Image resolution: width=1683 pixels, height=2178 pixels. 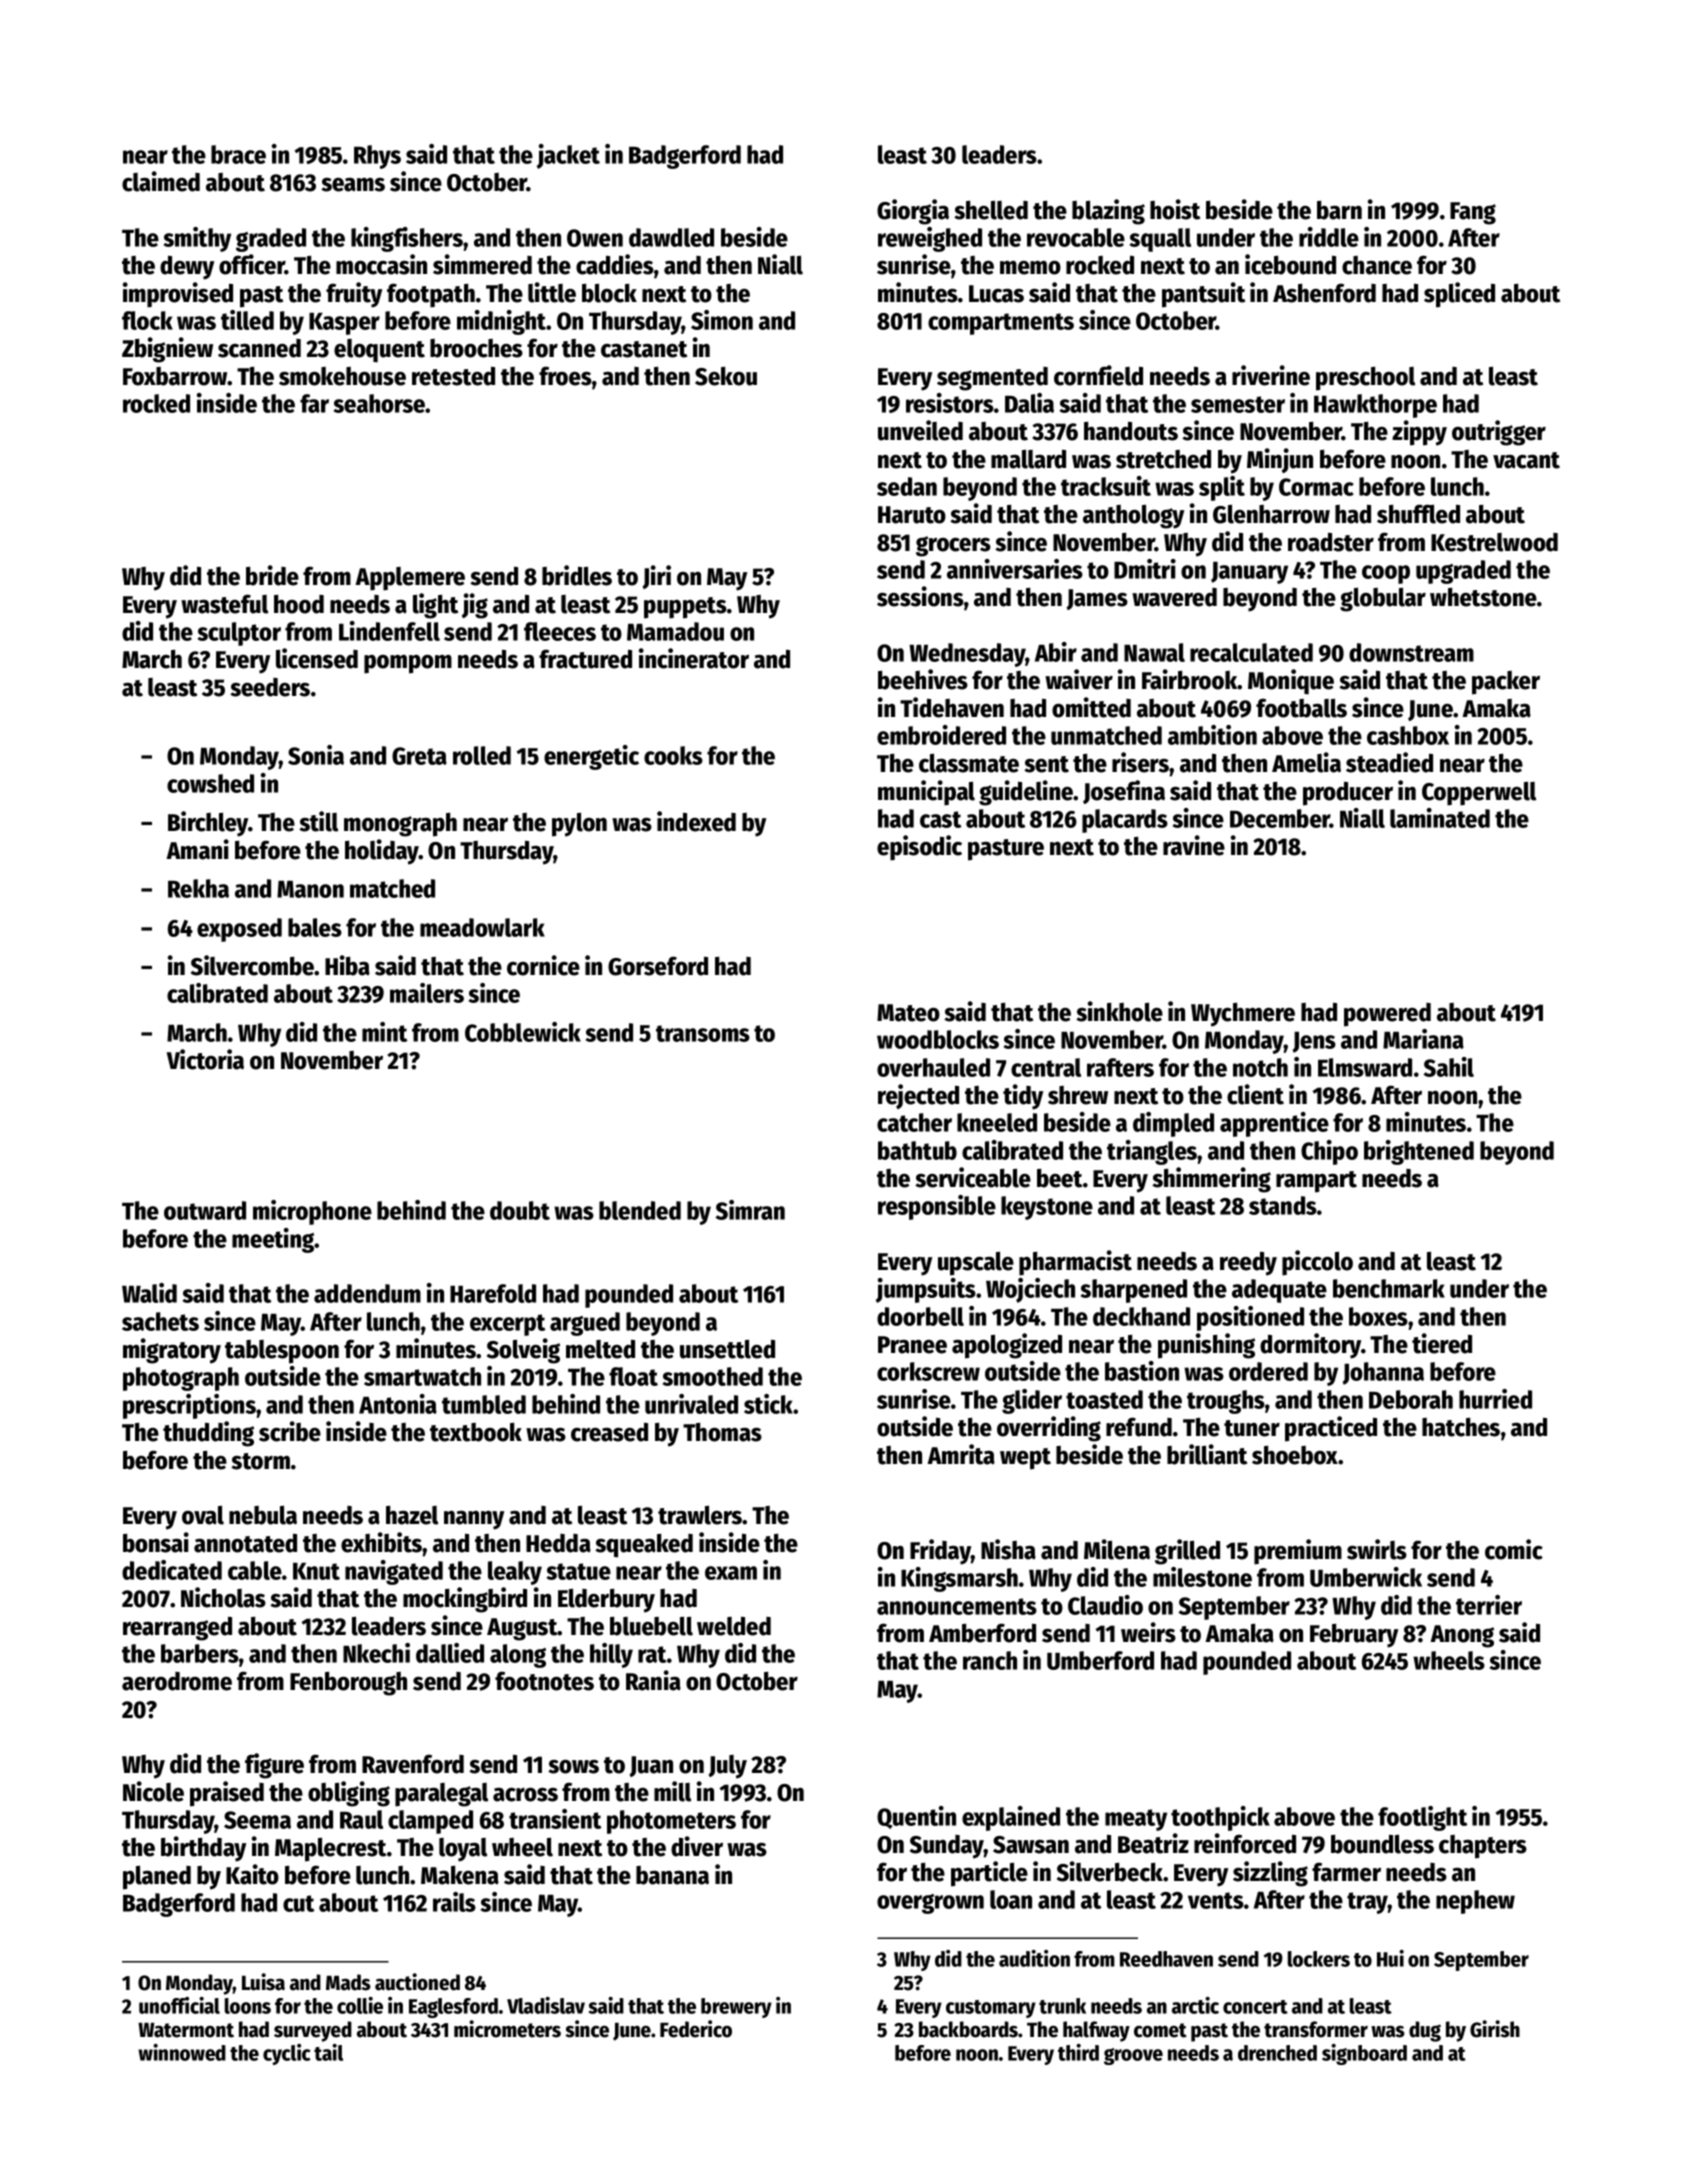 What do you see at coordinates (696, 2029) in the document?
I see `Federico` at bounding box center [696, 2029].
